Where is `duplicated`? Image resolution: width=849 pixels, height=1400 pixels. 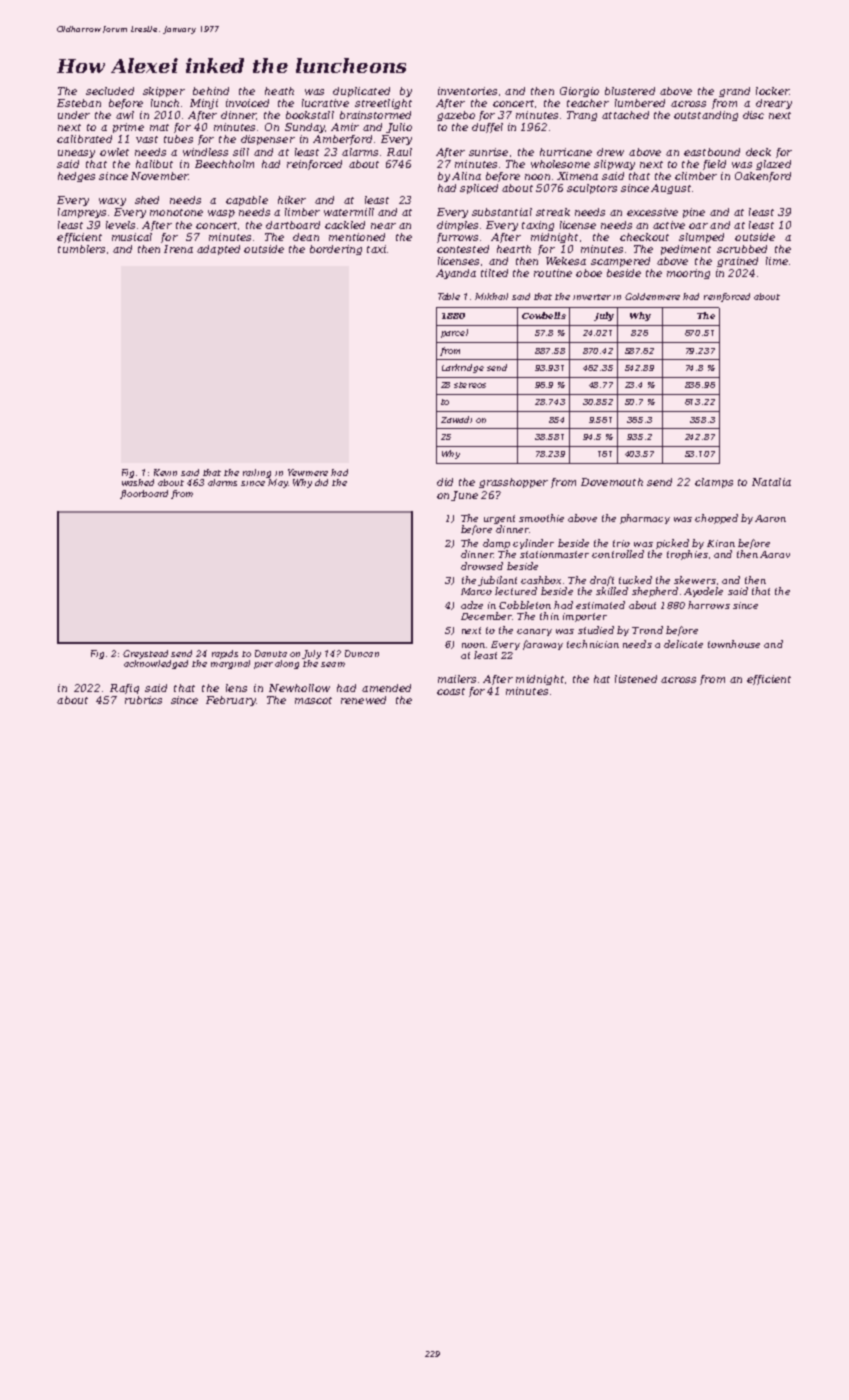
duplicated is located at coordinates (361, 92).
